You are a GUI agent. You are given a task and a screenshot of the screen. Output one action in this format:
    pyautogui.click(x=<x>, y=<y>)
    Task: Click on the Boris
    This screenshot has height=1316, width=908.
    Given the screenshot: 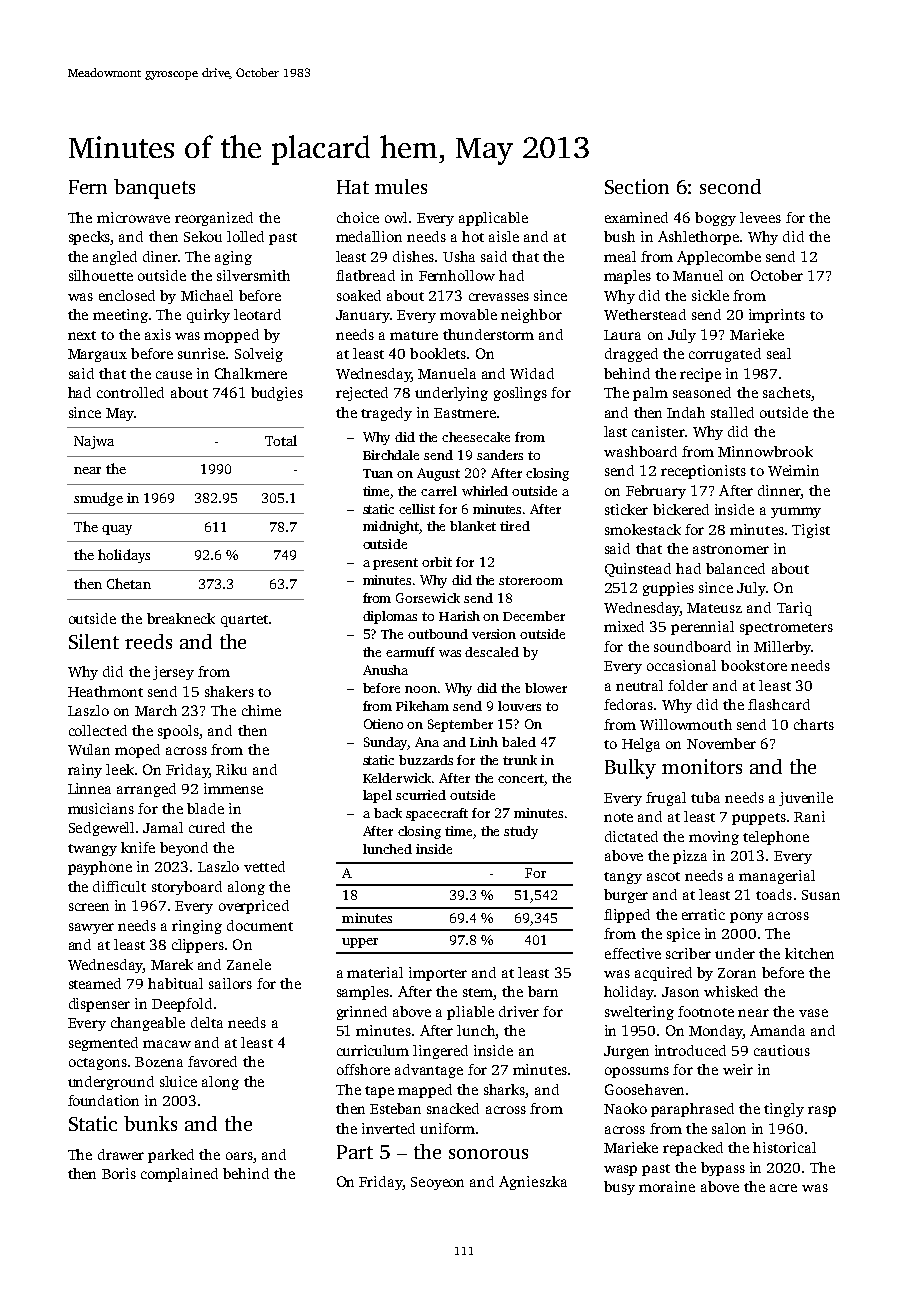 What is the action you would take?
    pyautogui.click(x=119, y=1173)
